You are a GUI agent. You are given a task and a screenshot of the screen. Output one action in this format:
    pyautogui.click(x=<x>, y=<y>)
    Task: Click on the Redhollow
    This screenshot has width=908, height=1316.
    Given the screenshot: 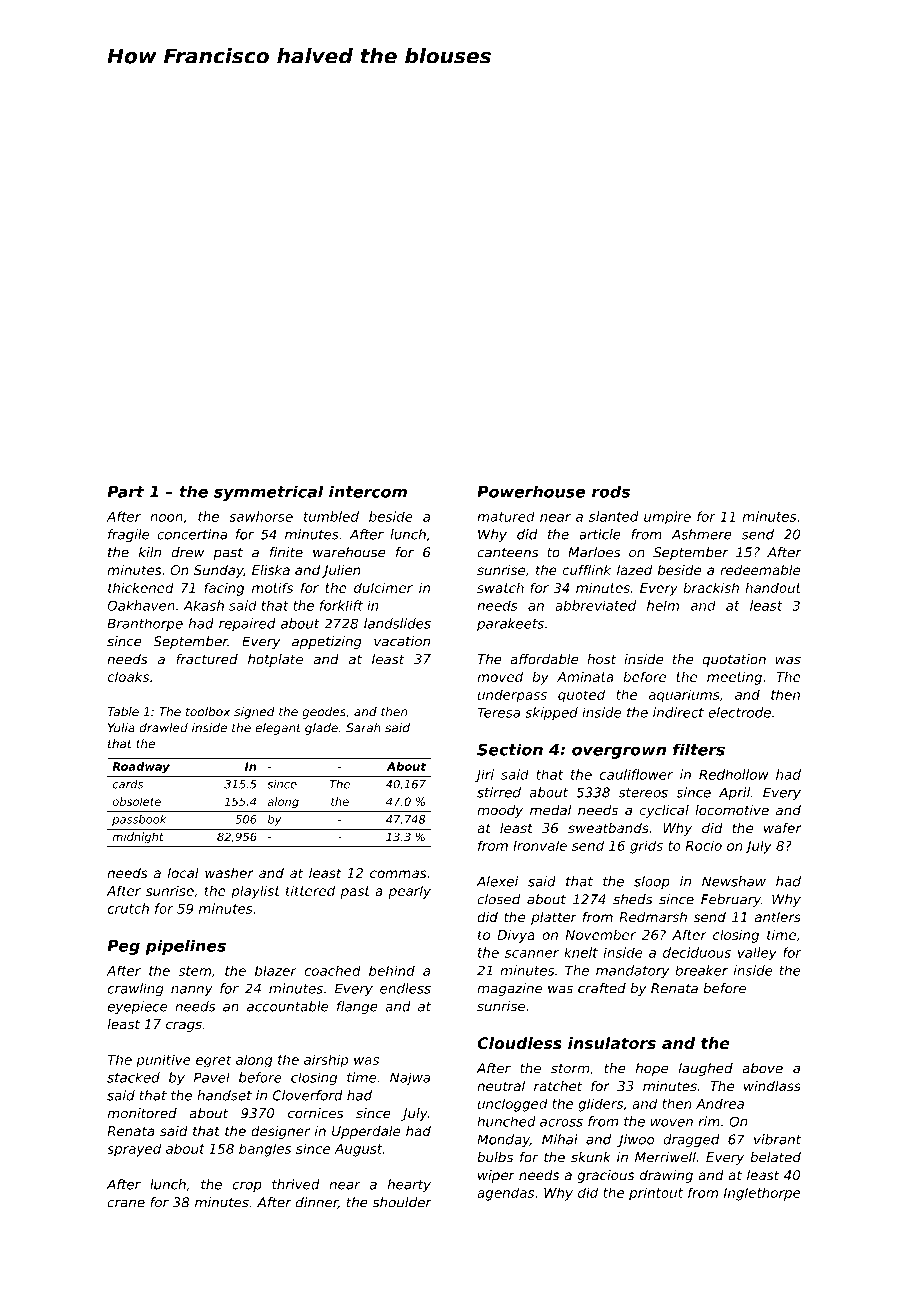 What is the action you would take?
    pyautogui.click(x=734, y=774)
